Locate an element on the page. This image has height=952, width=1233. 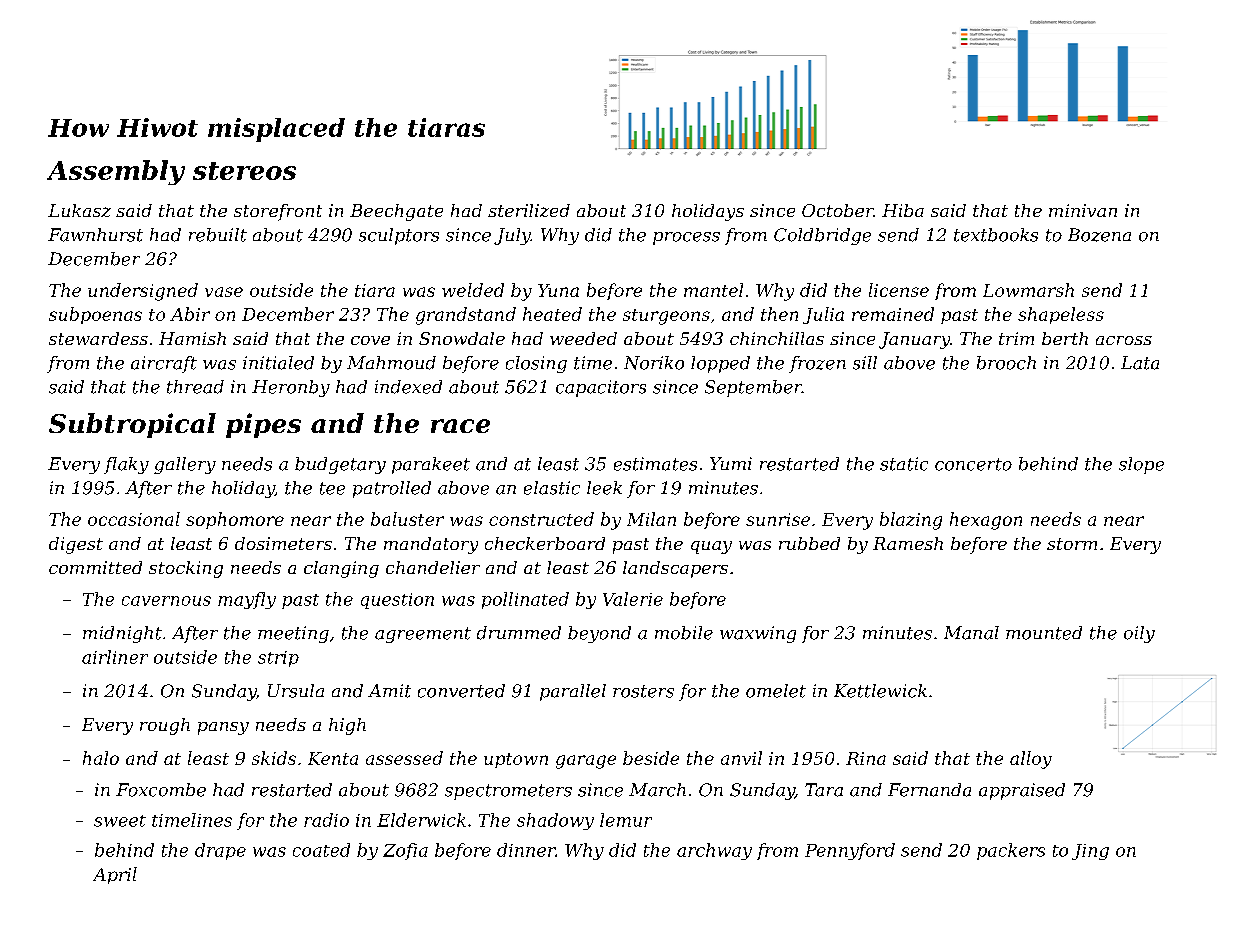
sweet is located at coordinates (120, 821).
